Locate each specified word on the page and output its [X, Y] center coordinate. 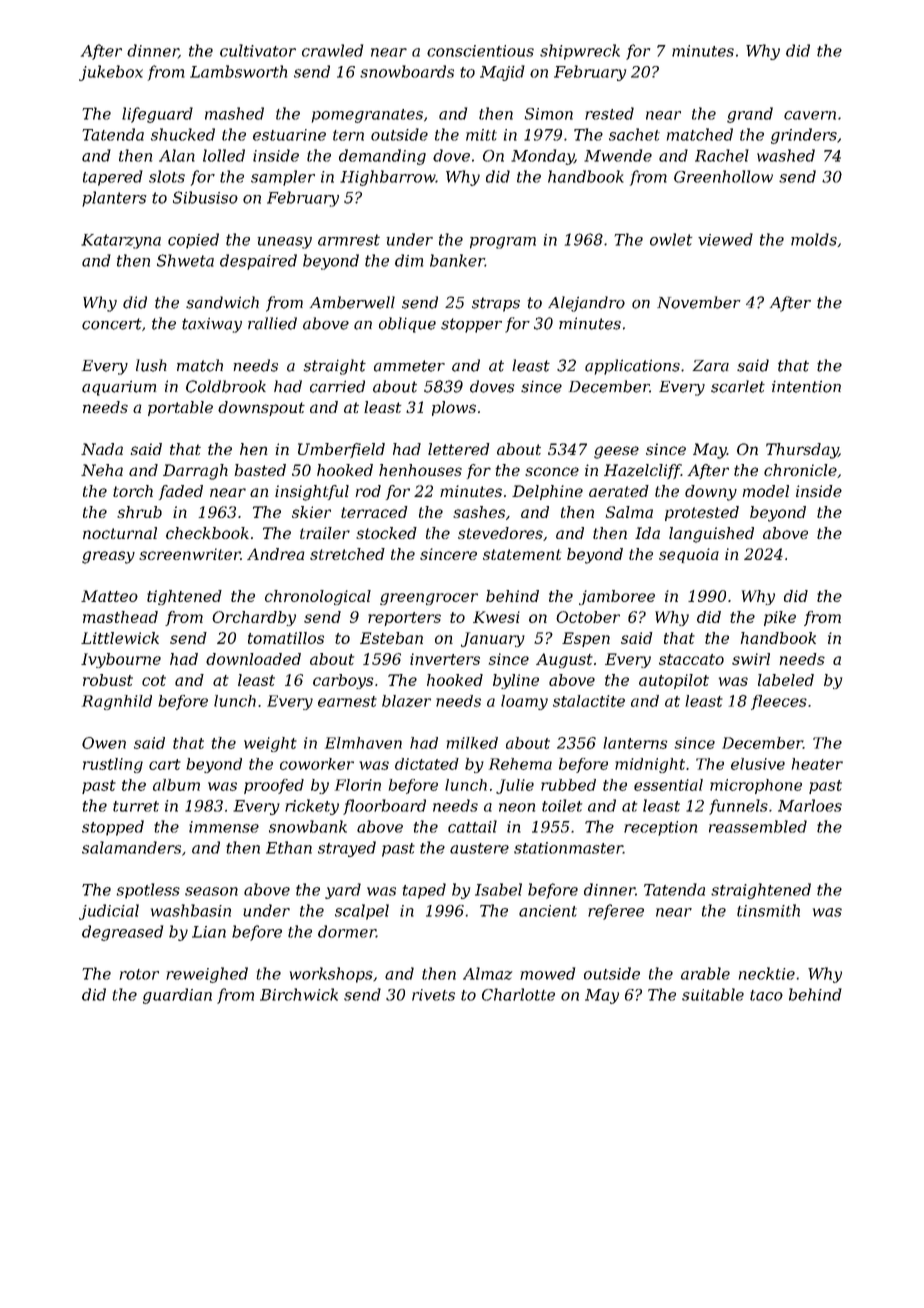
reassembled [758, 826]
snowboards [407, 71]
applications [632, 367]
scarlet [738, 386]
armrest [349, 240]
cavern [810, 115]
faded [181, 492]
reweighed [207, 975]
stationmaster [568, 848]
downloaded [253, 659]
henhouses [420, 470]
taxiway [212, 325]
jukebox [111, 73]
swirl [751, 659]
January [493, 639]
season [211, 891]
